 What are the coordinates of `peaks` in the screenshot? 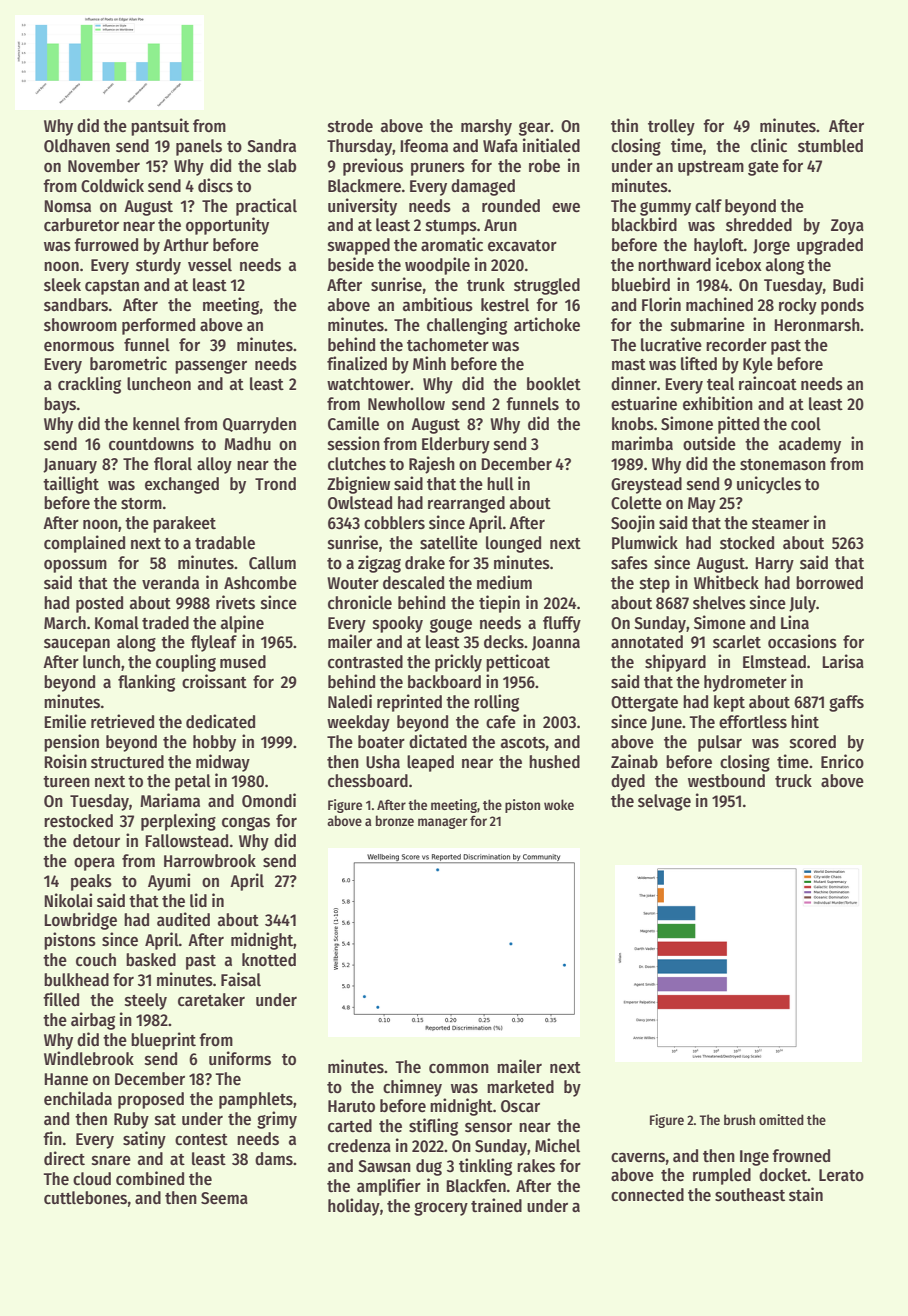 It's located at (91, 882).
